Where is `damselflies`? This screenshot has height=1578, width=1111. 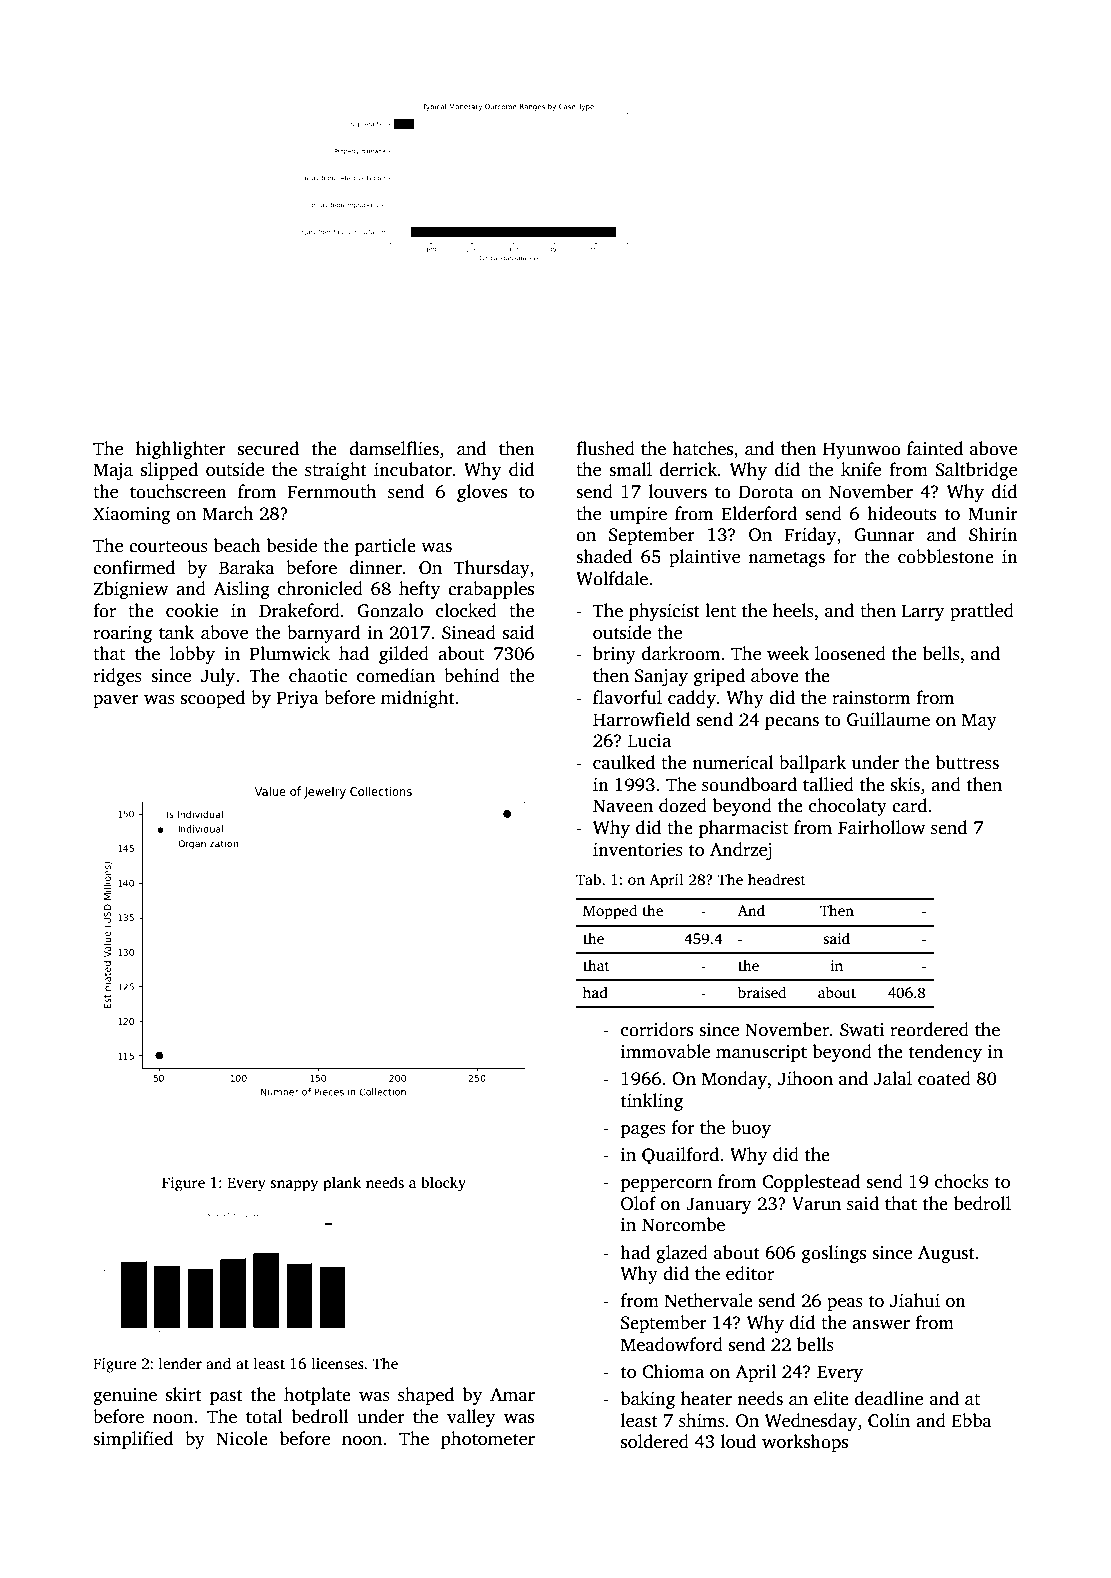 damselflies is located at coordinates (394, 448).
